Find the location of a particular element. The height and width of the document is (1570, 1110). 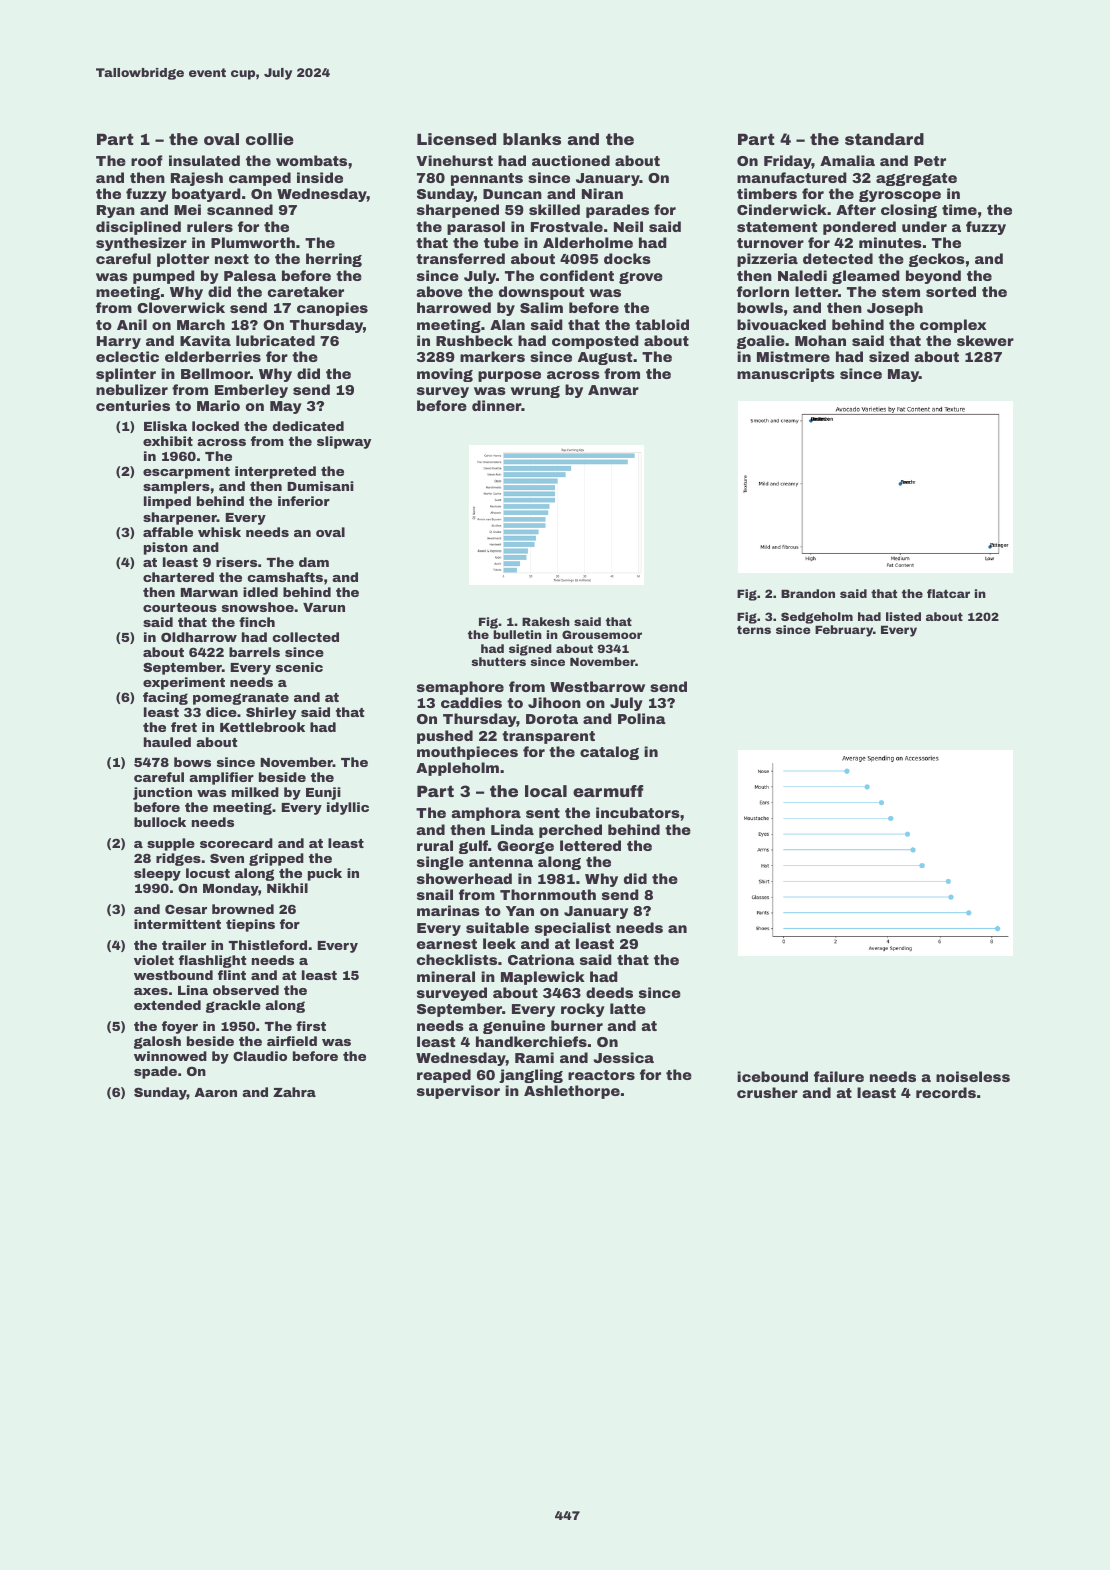

specialist is located at coordinates (573, 929).
